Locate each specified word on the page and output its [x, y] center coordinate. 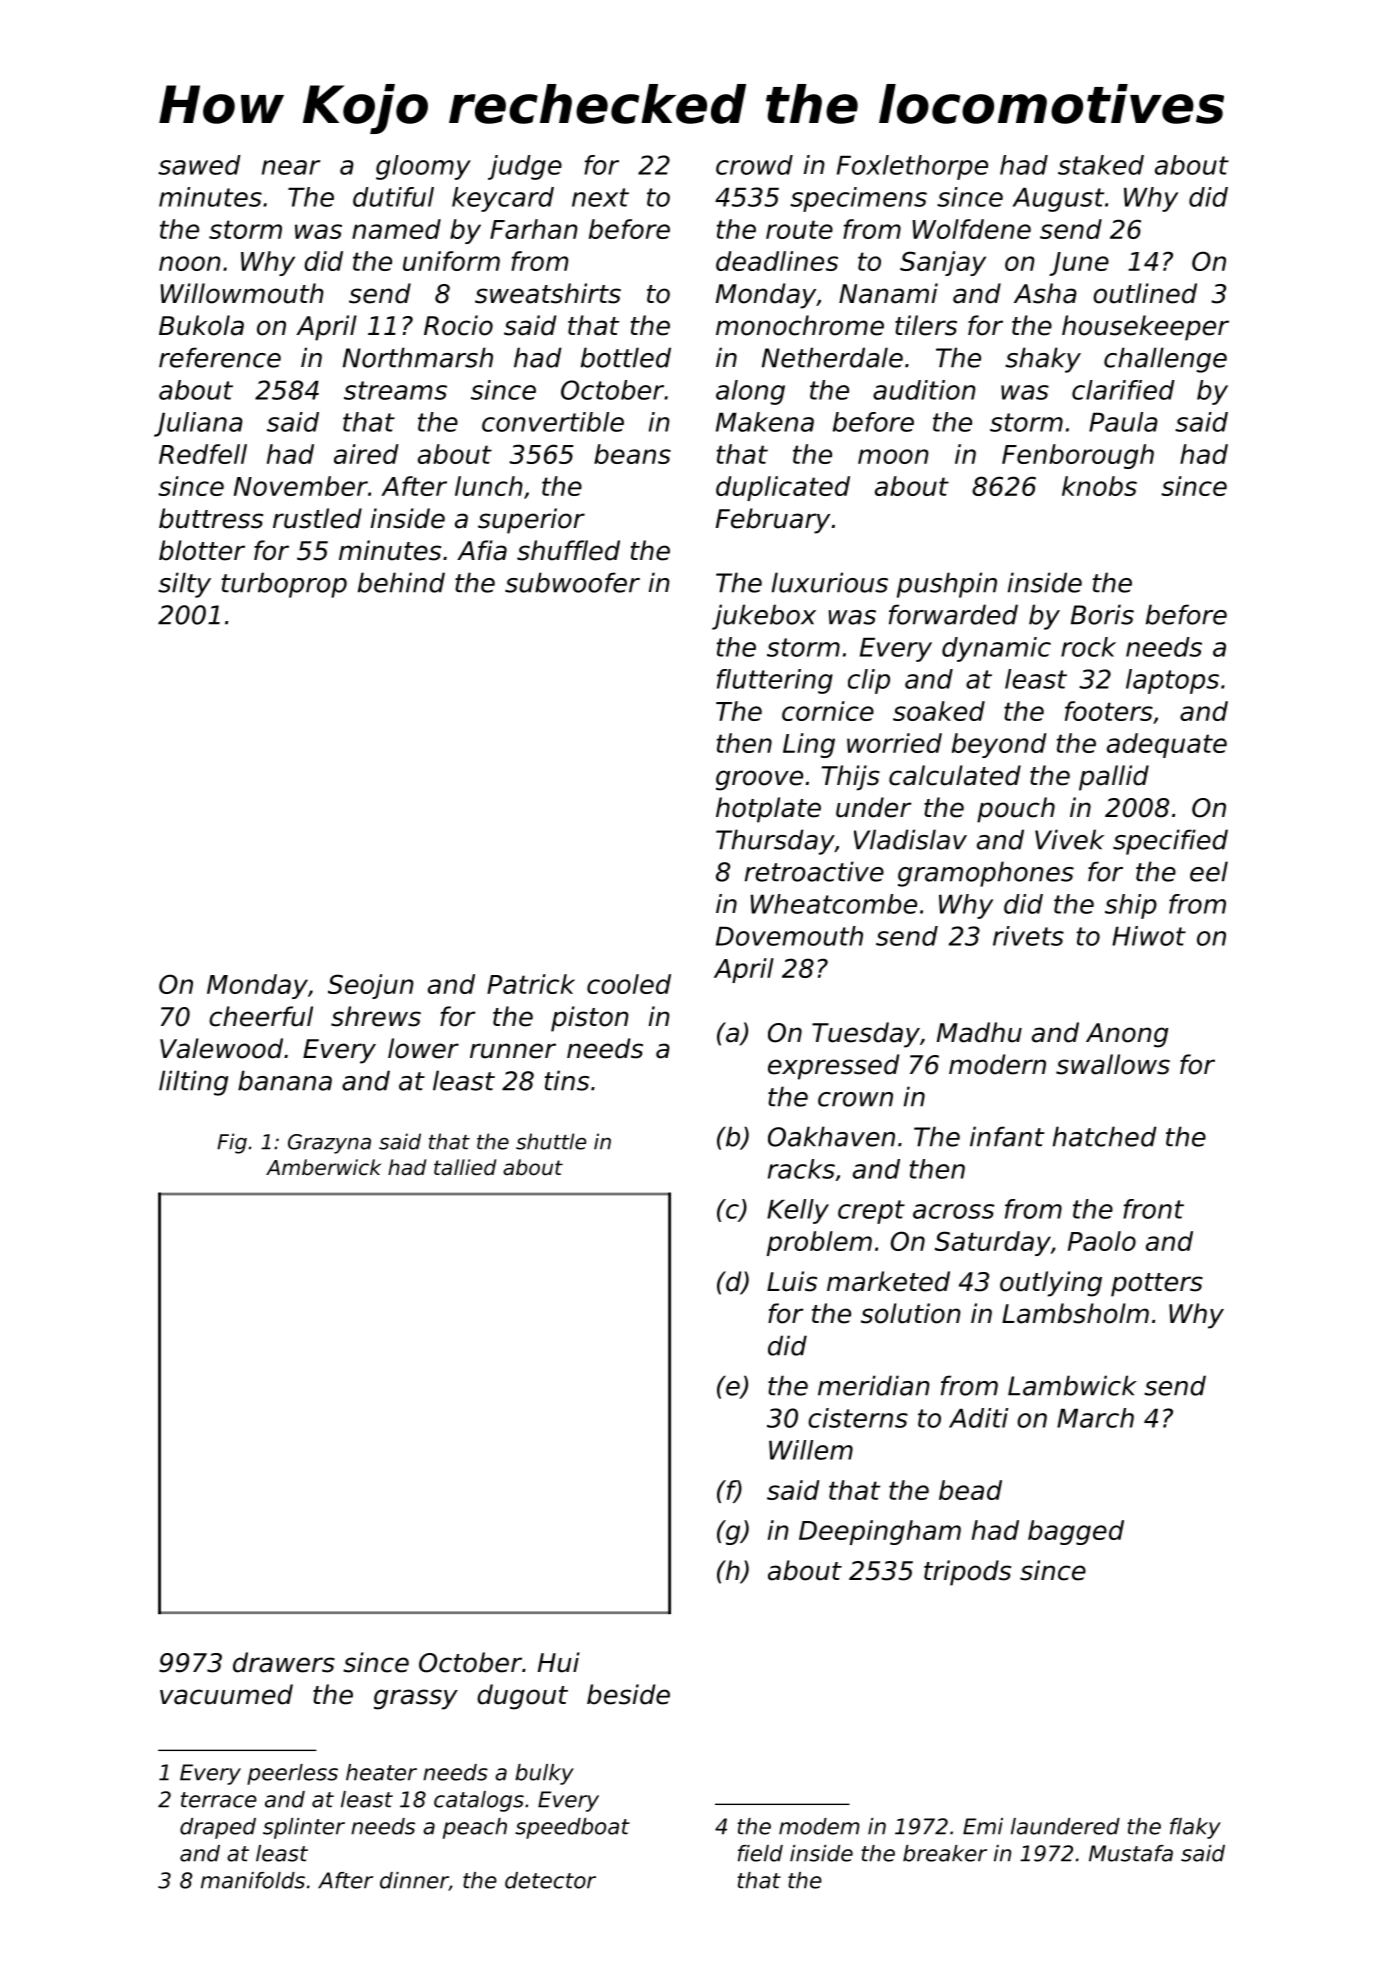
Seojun [371, 986]
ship [1131, 906]
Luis [792, 1281]
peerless [292, 1774]
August [1058, 200]
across [953, 1211]
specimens [858, 199]
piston [590, 1019]
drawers [284, 1662]
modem [819, 1826]
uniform [451, 261]
